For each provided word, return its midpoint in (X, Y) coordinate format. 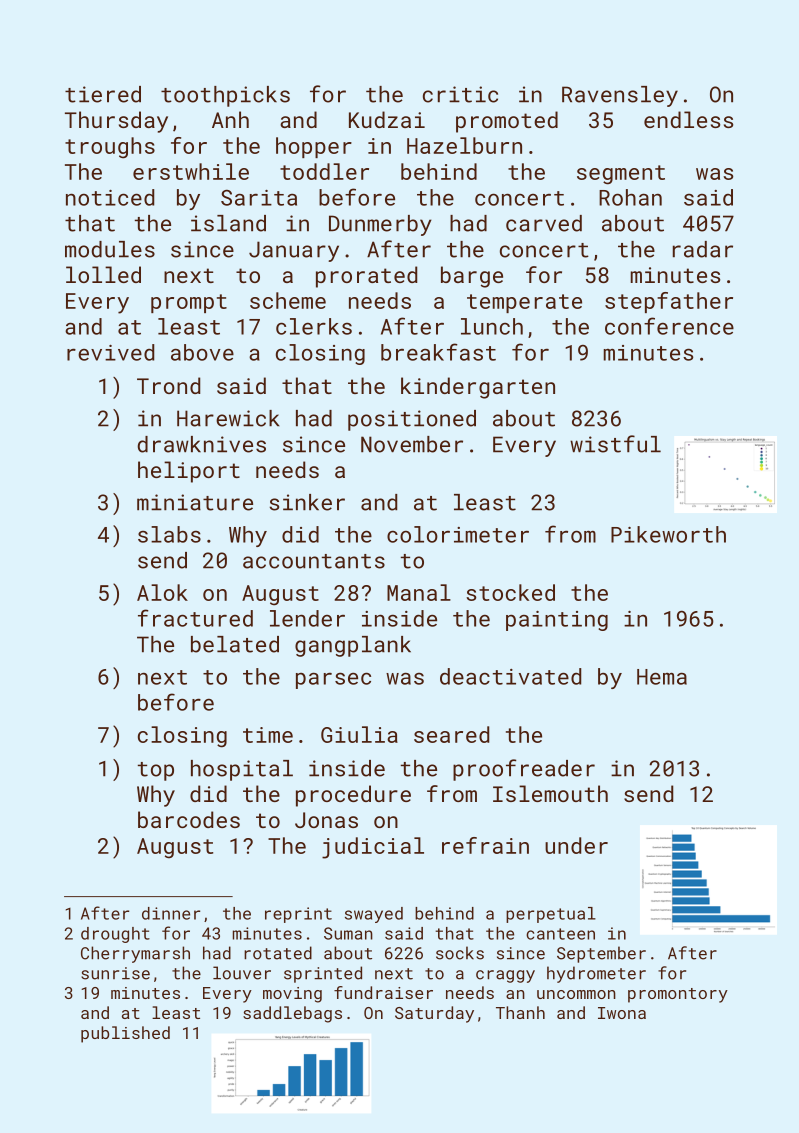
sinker (307, 502)
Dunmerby (380, 225)
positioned (412, 420)
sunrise (115, 973)
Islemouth (550, 793)
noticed (110, 197)
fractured (195, 618)
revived (110, 352)
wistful (615, 444)
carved (544, 223)
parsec (333, 680)
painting (557, 621)
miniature (195, 502)
